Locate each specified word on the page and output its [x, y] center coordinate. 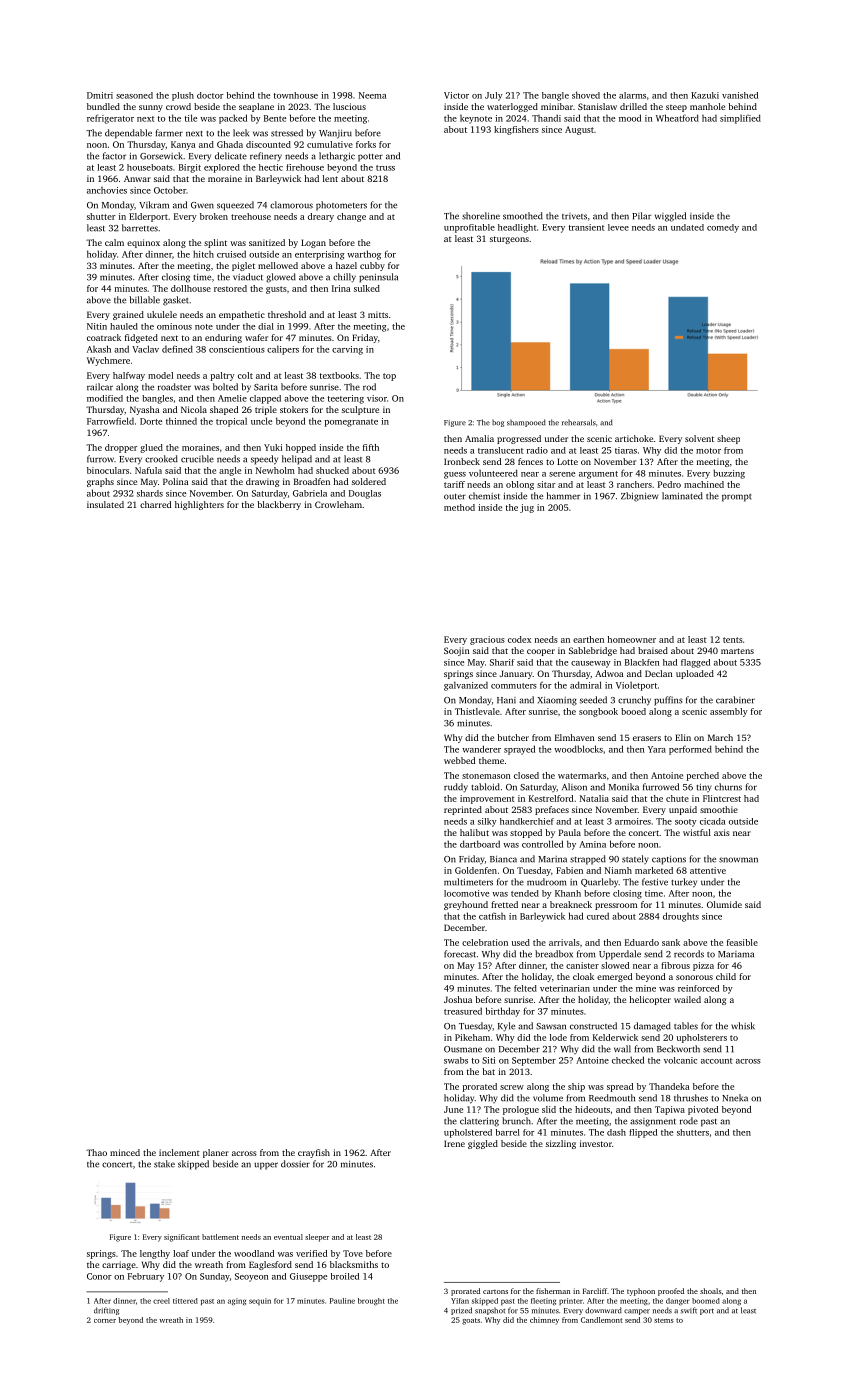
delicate [231, 156]
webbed [459, 760]
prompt [736, 498]
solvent [699, 438]
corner [105, 1321]
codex [519, 639]
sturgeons [509, 240]
